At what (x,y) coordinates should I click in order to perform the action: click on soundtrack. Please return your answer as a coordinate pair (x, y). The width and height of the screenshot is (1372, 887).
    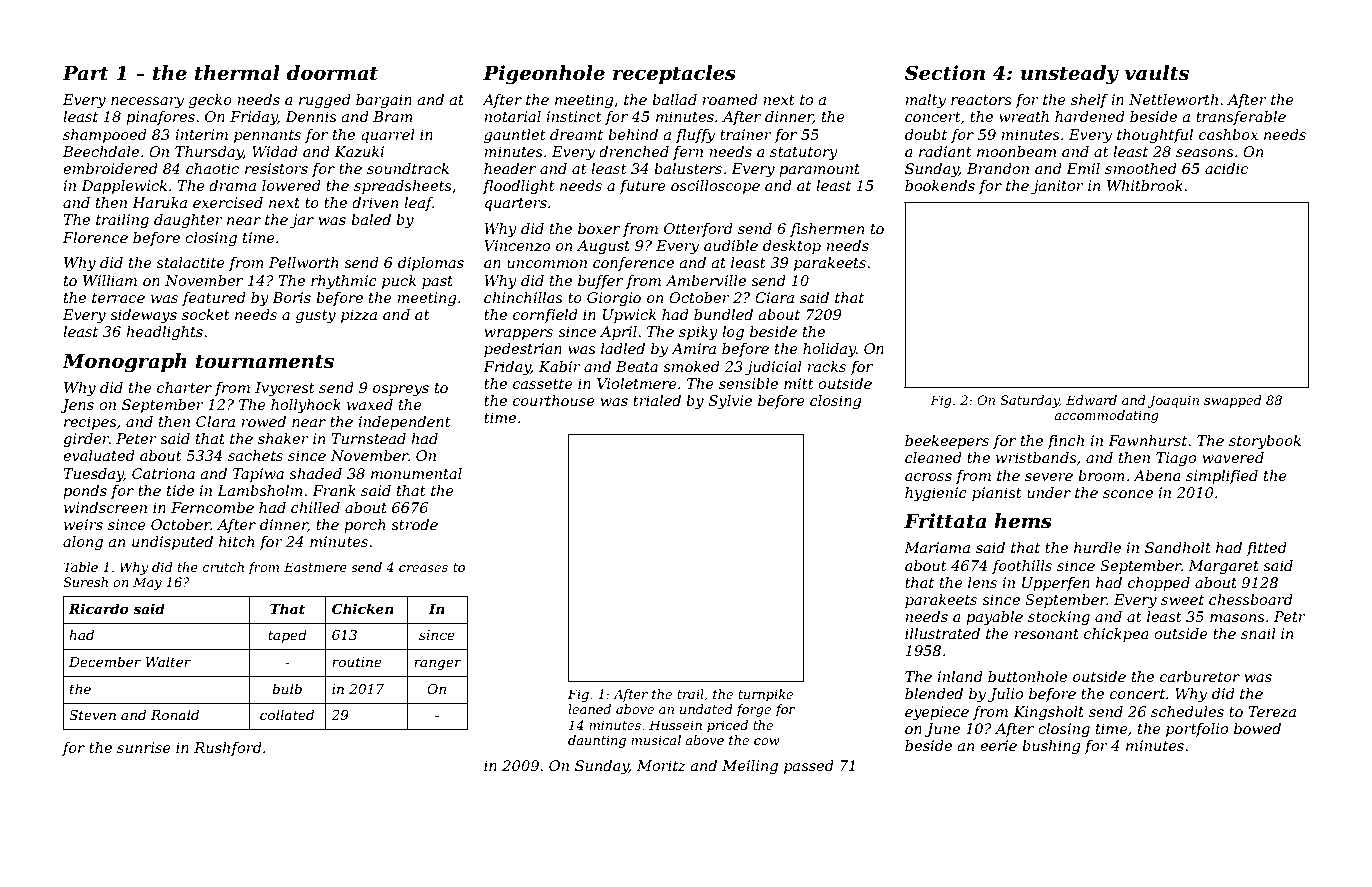
    Looking at the image, I should click on (408, 168).
